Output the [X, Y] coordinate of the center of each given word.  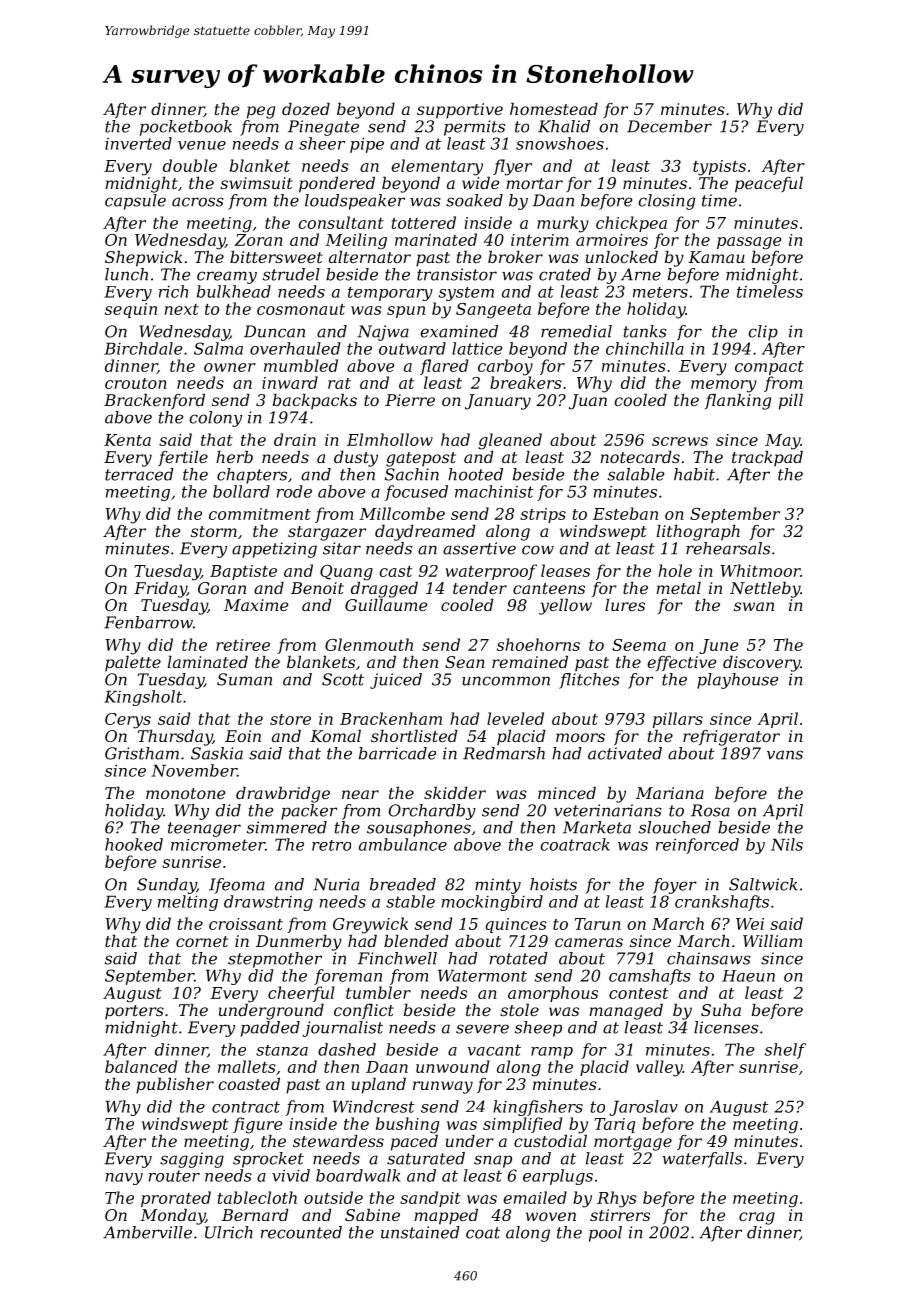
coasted [249, 1084]
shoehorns [538, 644]
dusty [356, 459]
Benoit [317, 588]
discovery [761, 664]
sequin [131, 310]
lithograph [698, 533]
